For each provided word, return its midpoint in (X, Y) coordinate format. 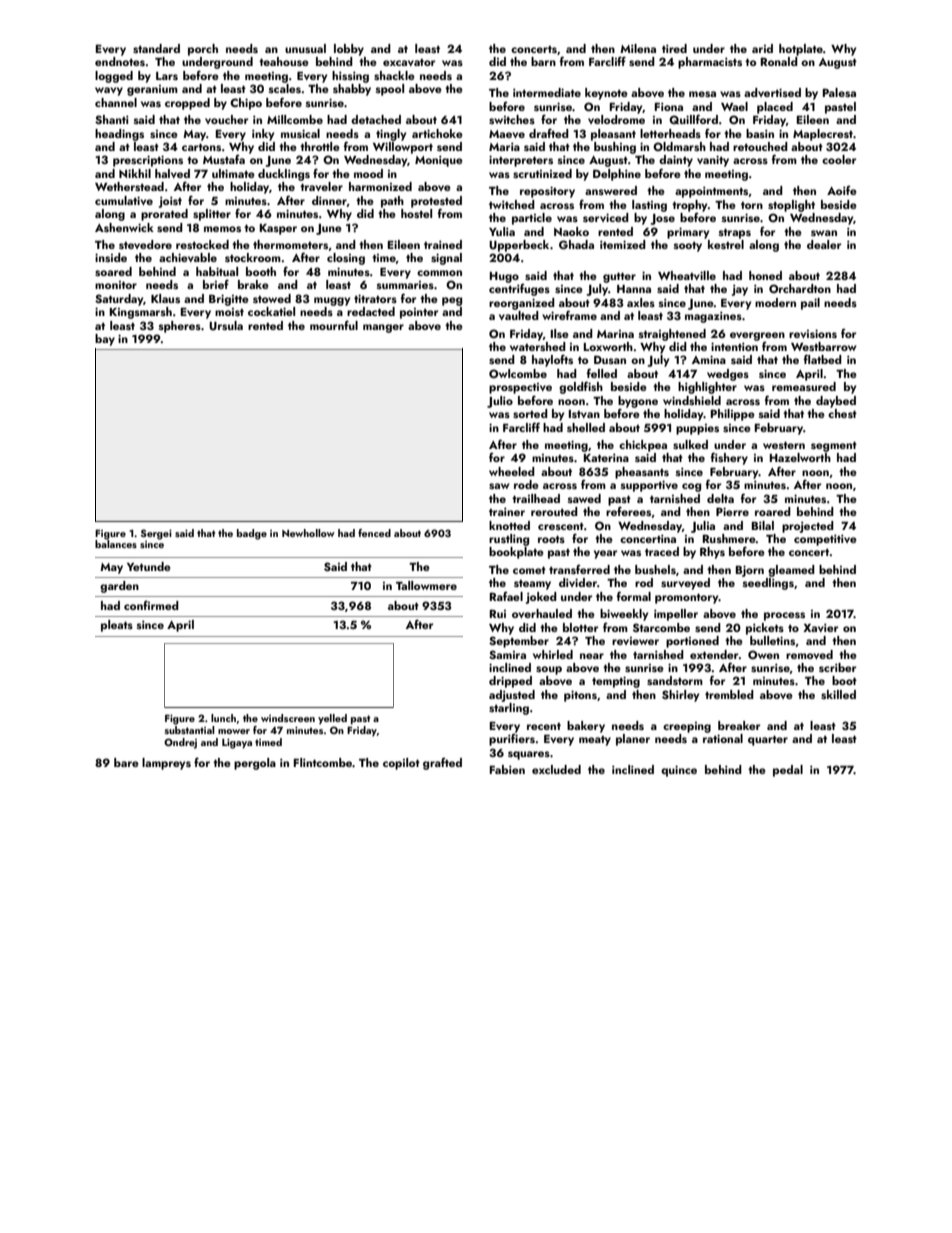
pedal (788, 771)
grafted (442, 763)
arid (762, 48)
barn (543, 61)
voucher (226, 119)
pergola (255, 764)
